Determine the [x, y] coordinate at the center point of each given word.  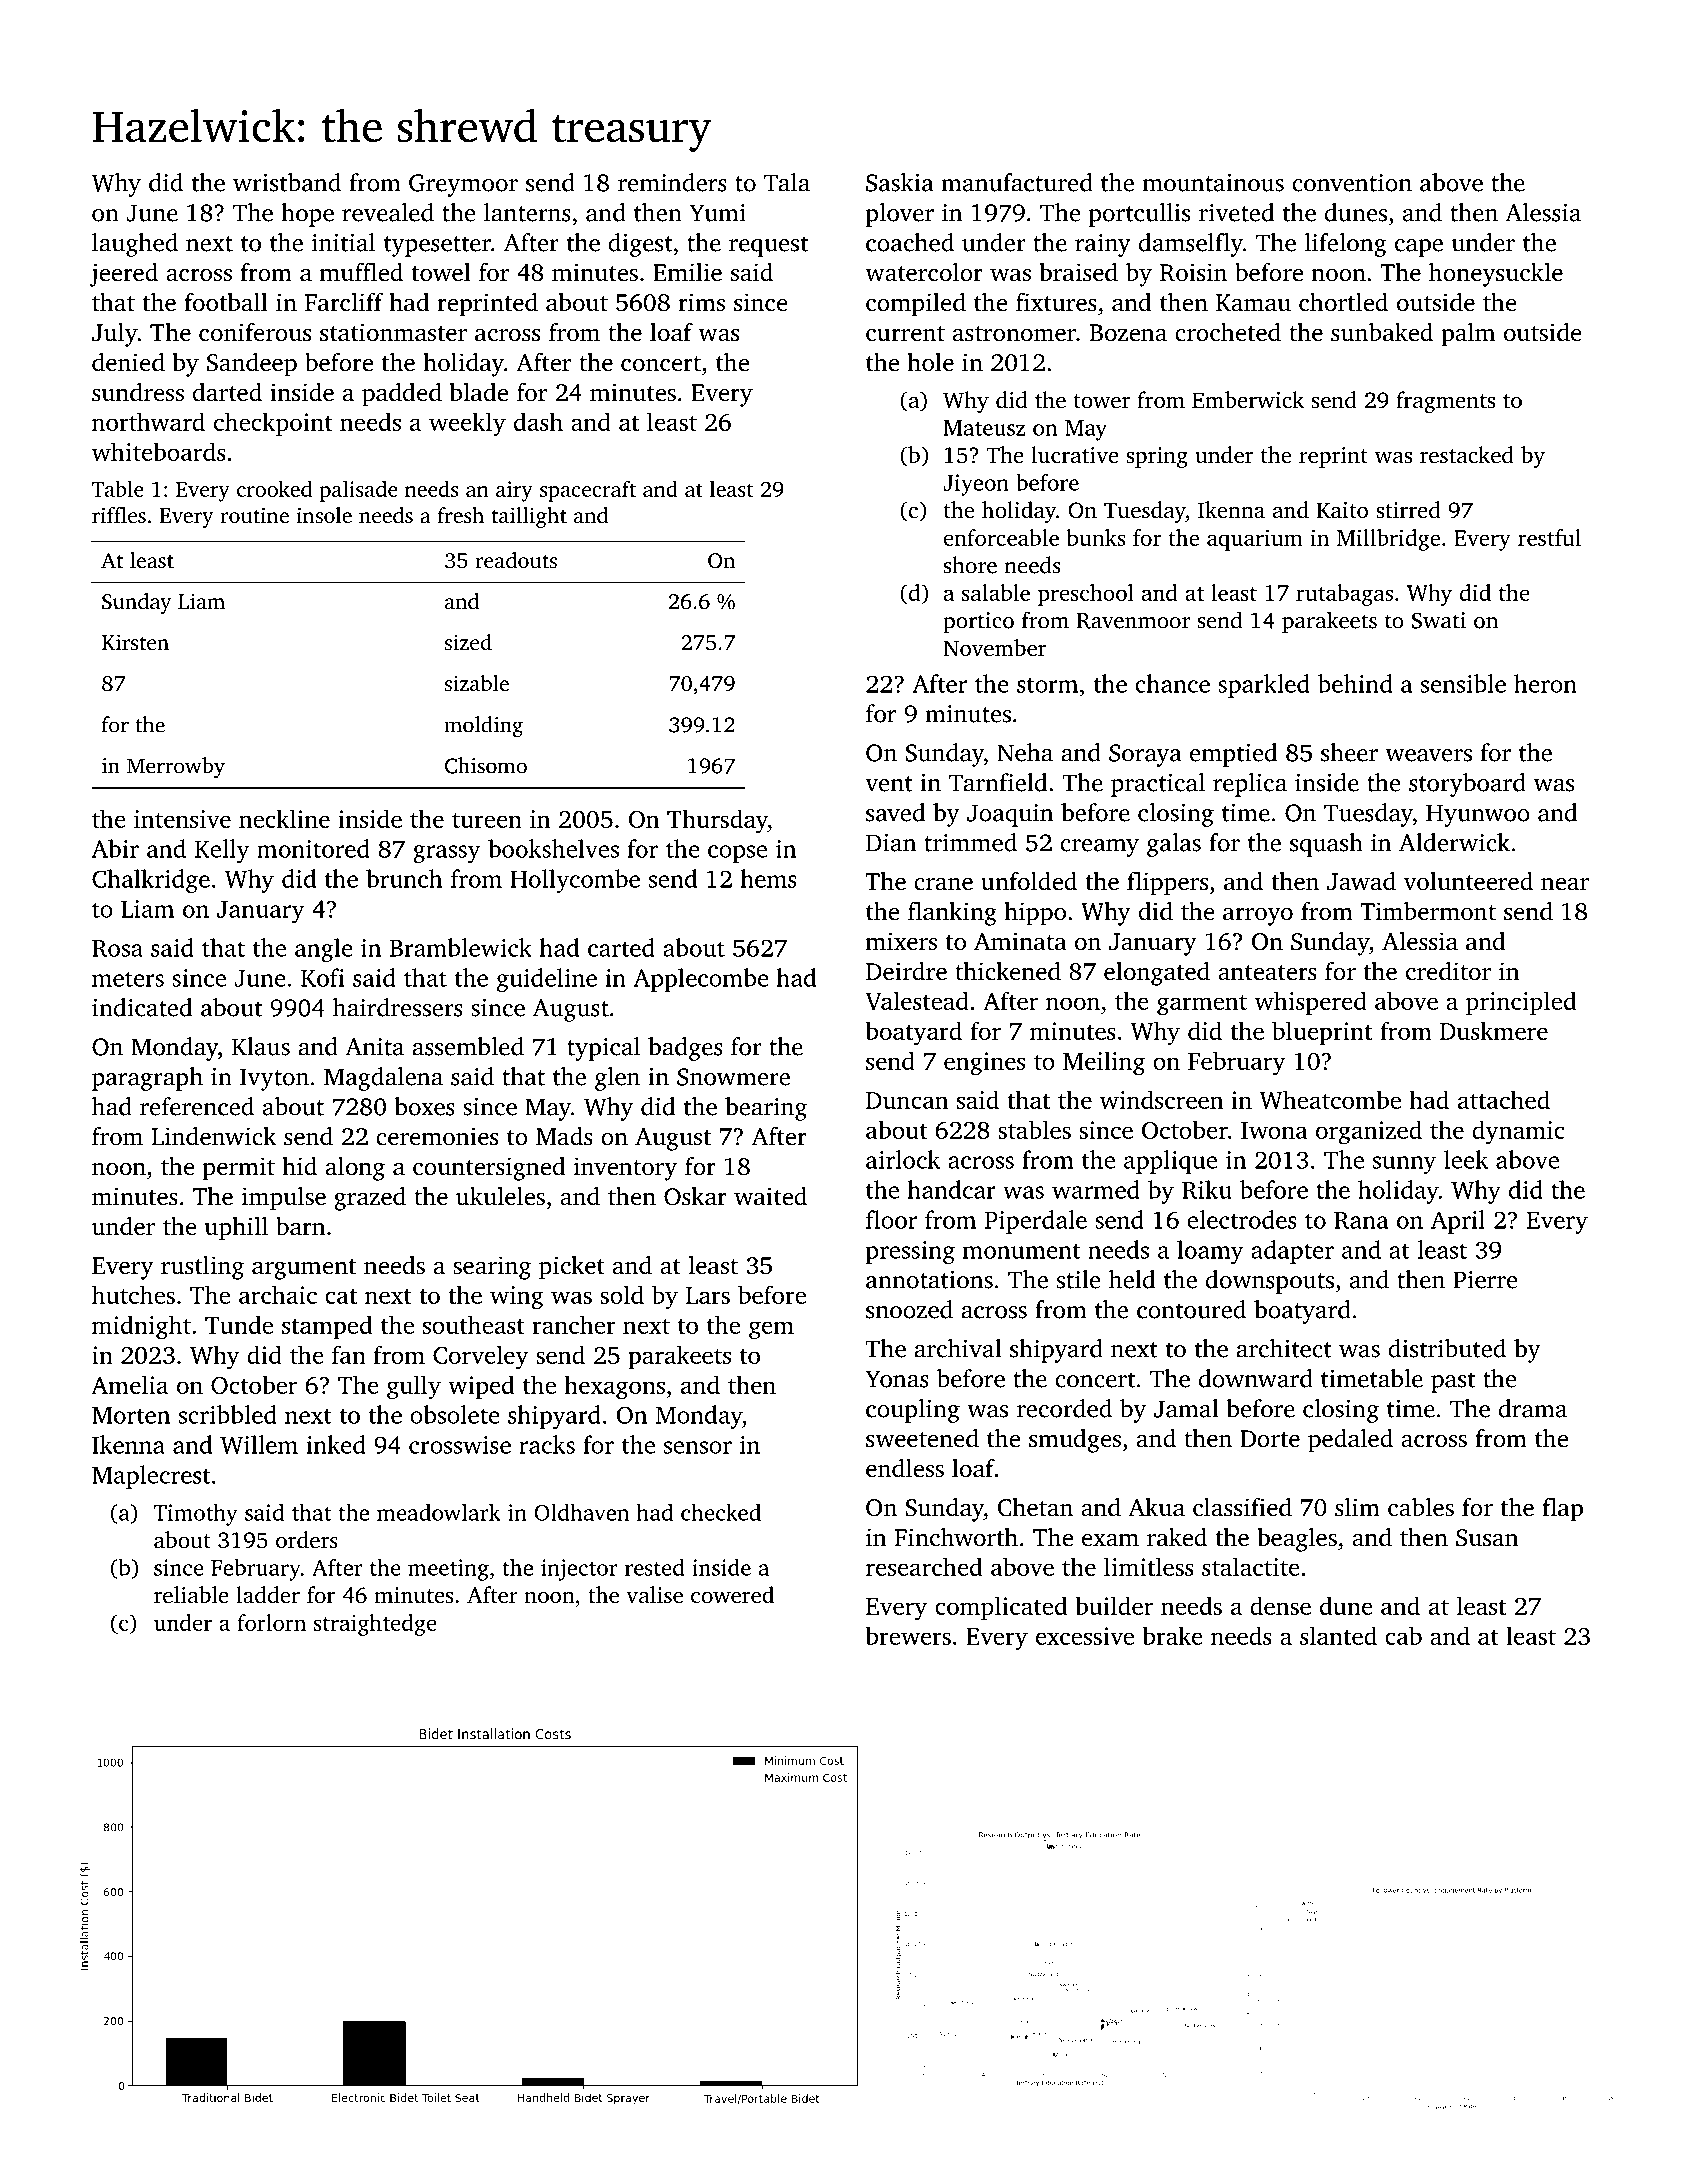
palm [1468, 335]
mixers [901, 941]
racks [547, 1444]
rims [701, 302]
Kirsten [135, 642]
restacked [1467, 455]
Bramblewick [461, 947]
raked [1177, 1537]
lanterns [527, 212]
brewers [908, 1635]
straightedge [375, 1625]
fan [349, 1354]
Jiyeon [976, 485]
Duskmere [1494, 1030]
